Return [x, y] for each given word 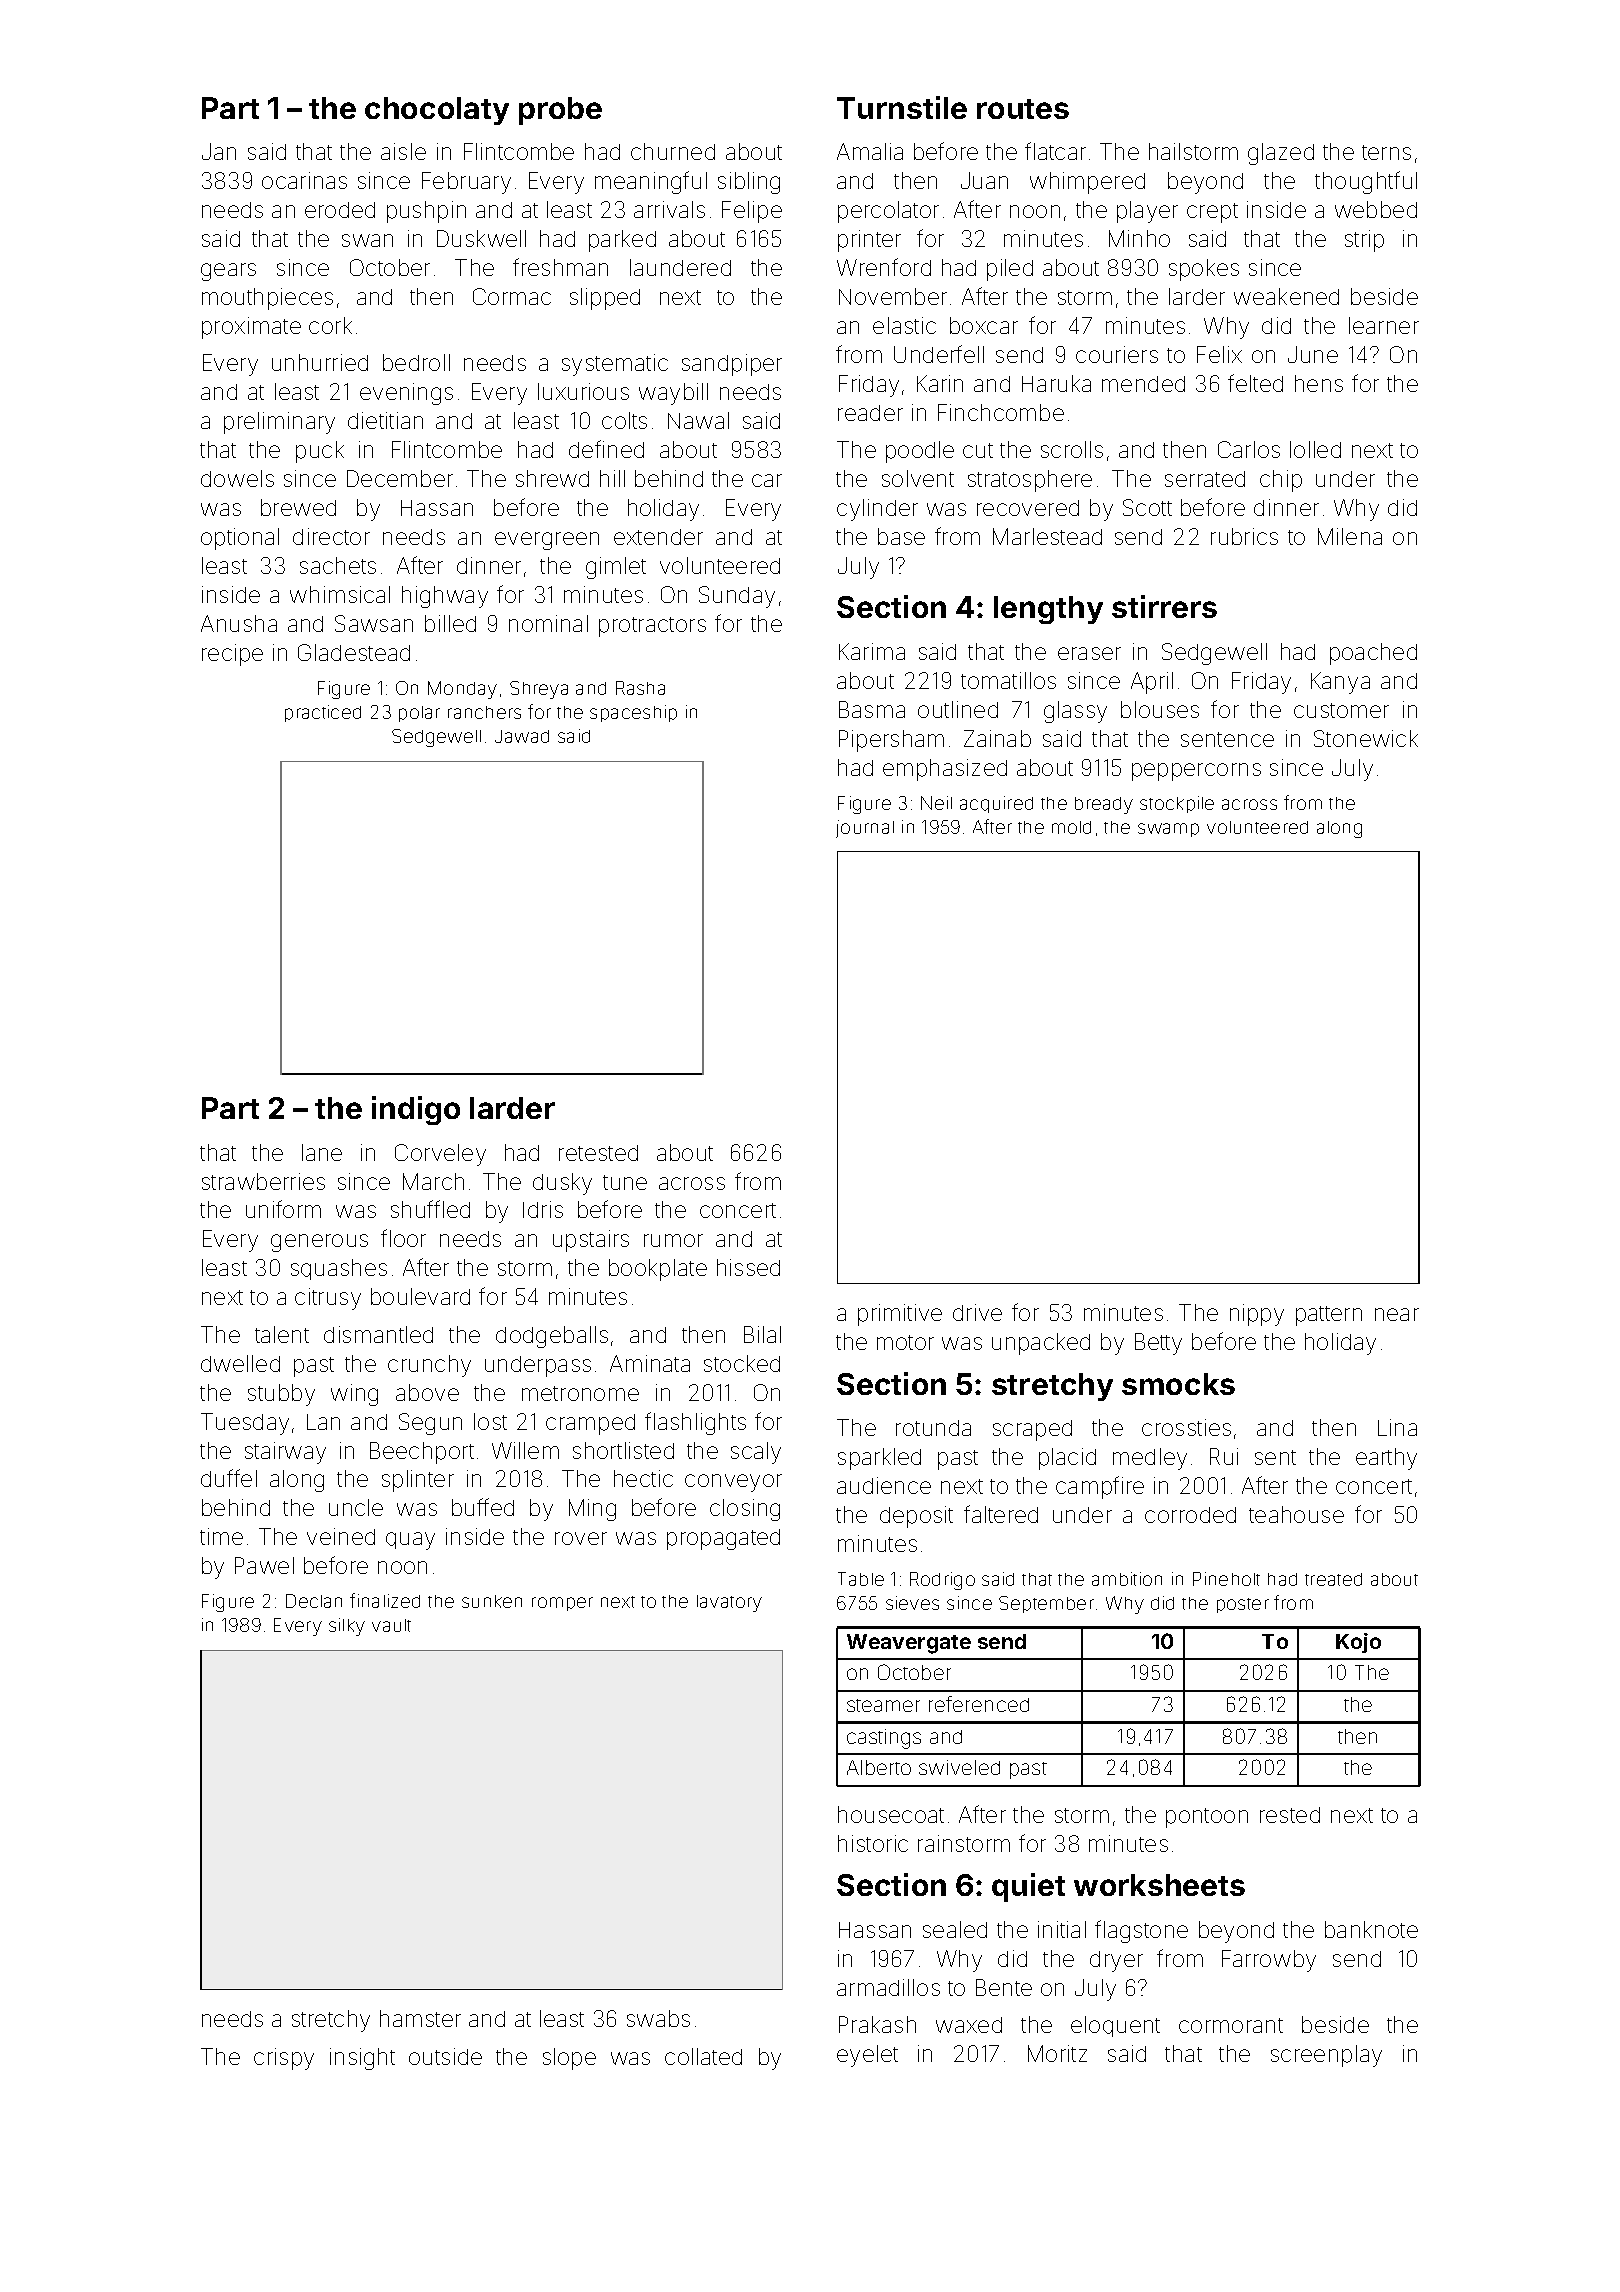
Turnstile [902, 107]
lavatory [729, 1603]
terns [1386, 152]
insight [362, 2059]
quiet [1028, 1887]
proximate [251, 328]
